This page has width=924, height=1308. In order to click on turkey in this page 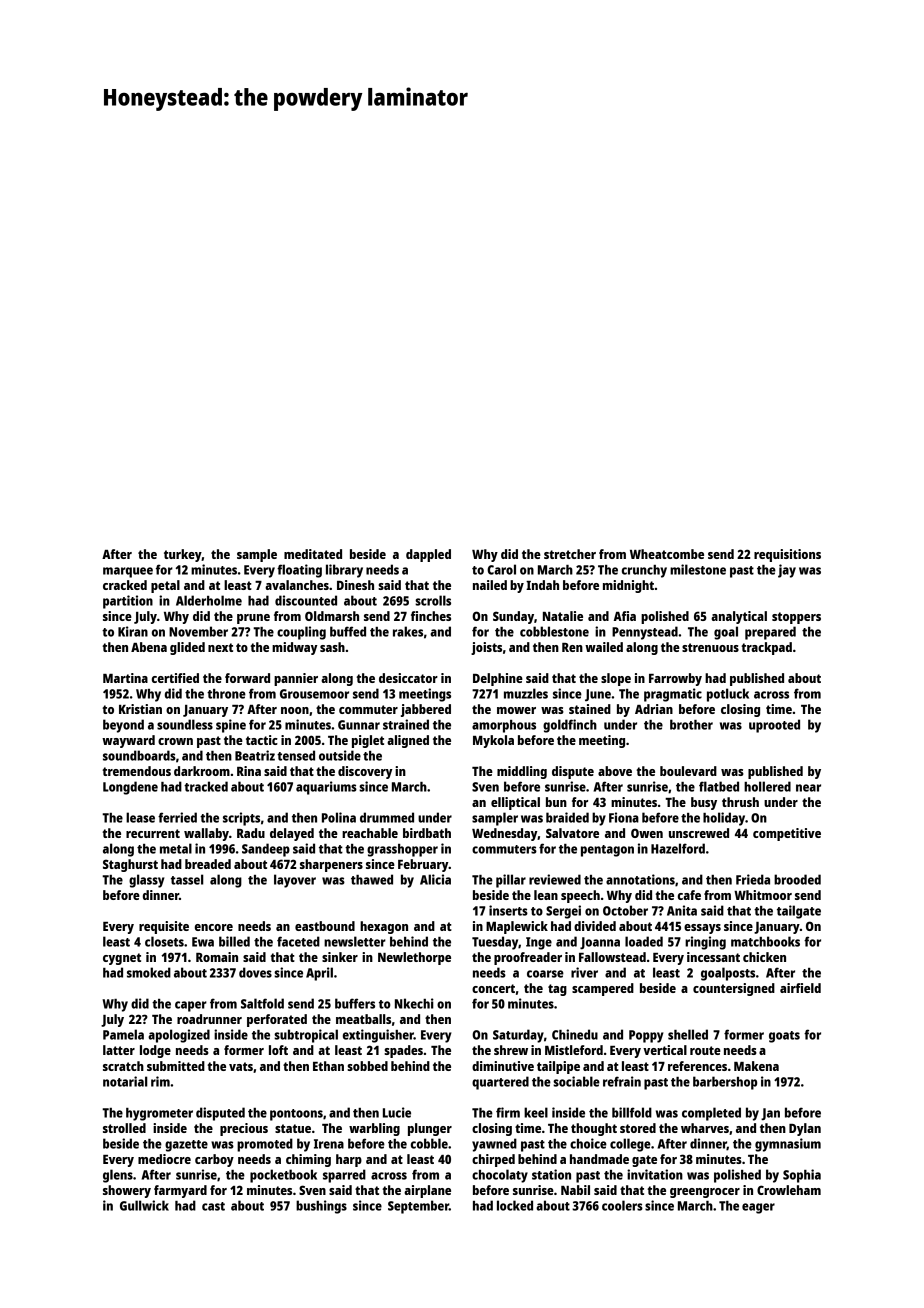, I will do `click(183, 555)`.
